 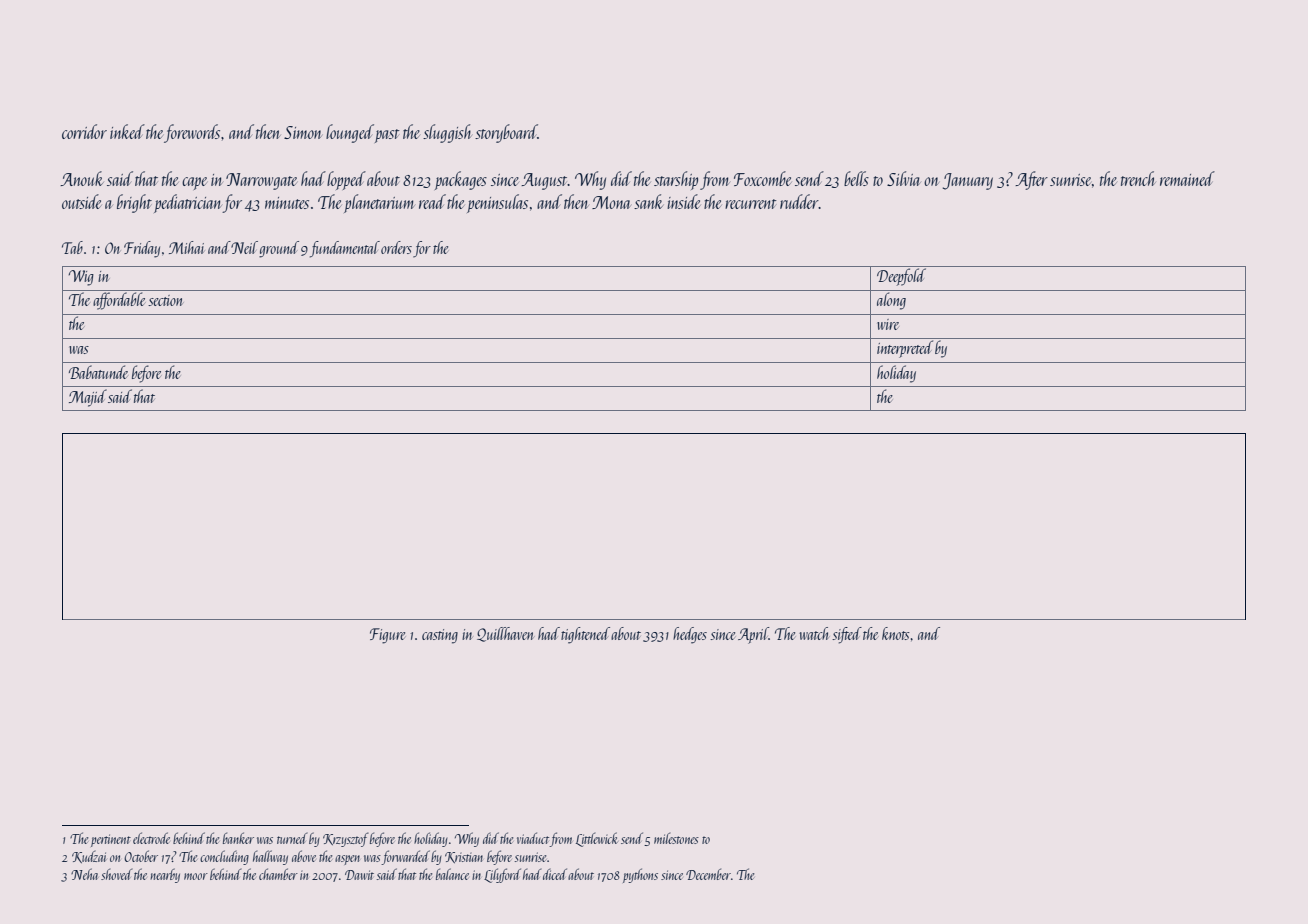 I want to click on wire, so click(x=888, y=324).
